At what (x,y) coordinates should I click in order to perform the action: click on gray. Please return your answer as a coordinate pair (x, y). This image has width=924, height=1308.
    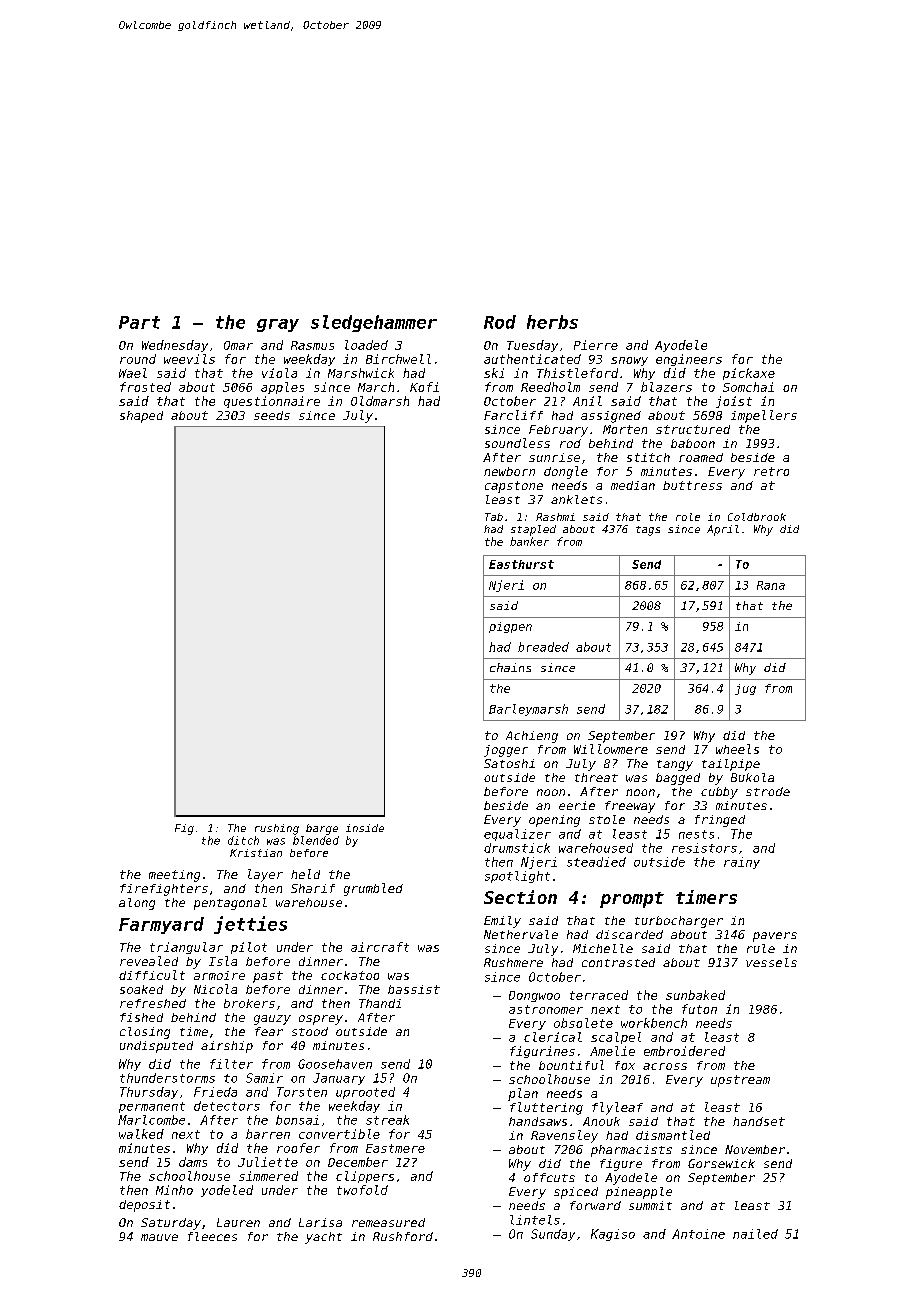
    Looking at the image, I should click on (278, 325).
